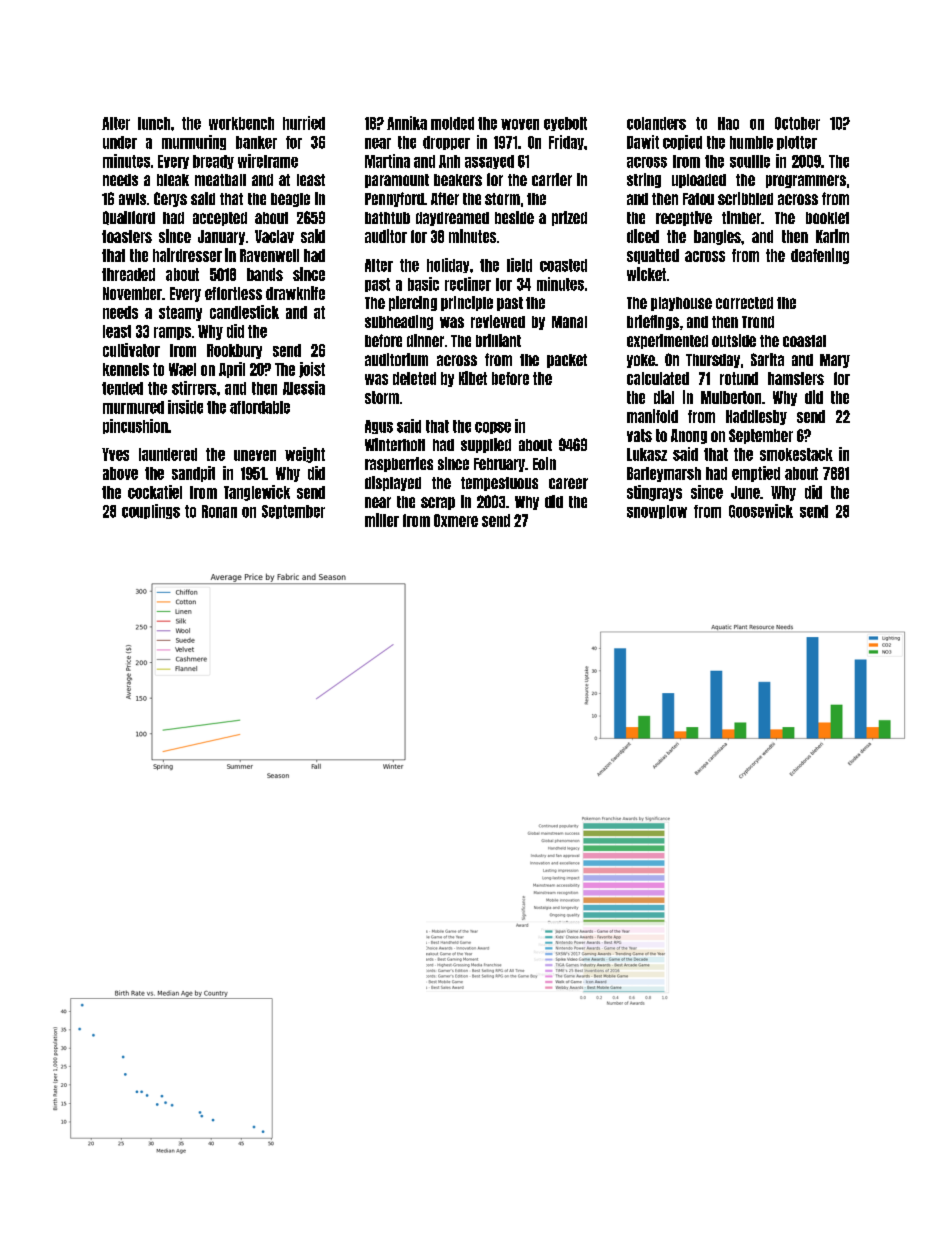 The width and height of the screenshot is (952, 1233). Describe the element at coordinates (120, 473) in the screenshot. I see `above` at that location.
